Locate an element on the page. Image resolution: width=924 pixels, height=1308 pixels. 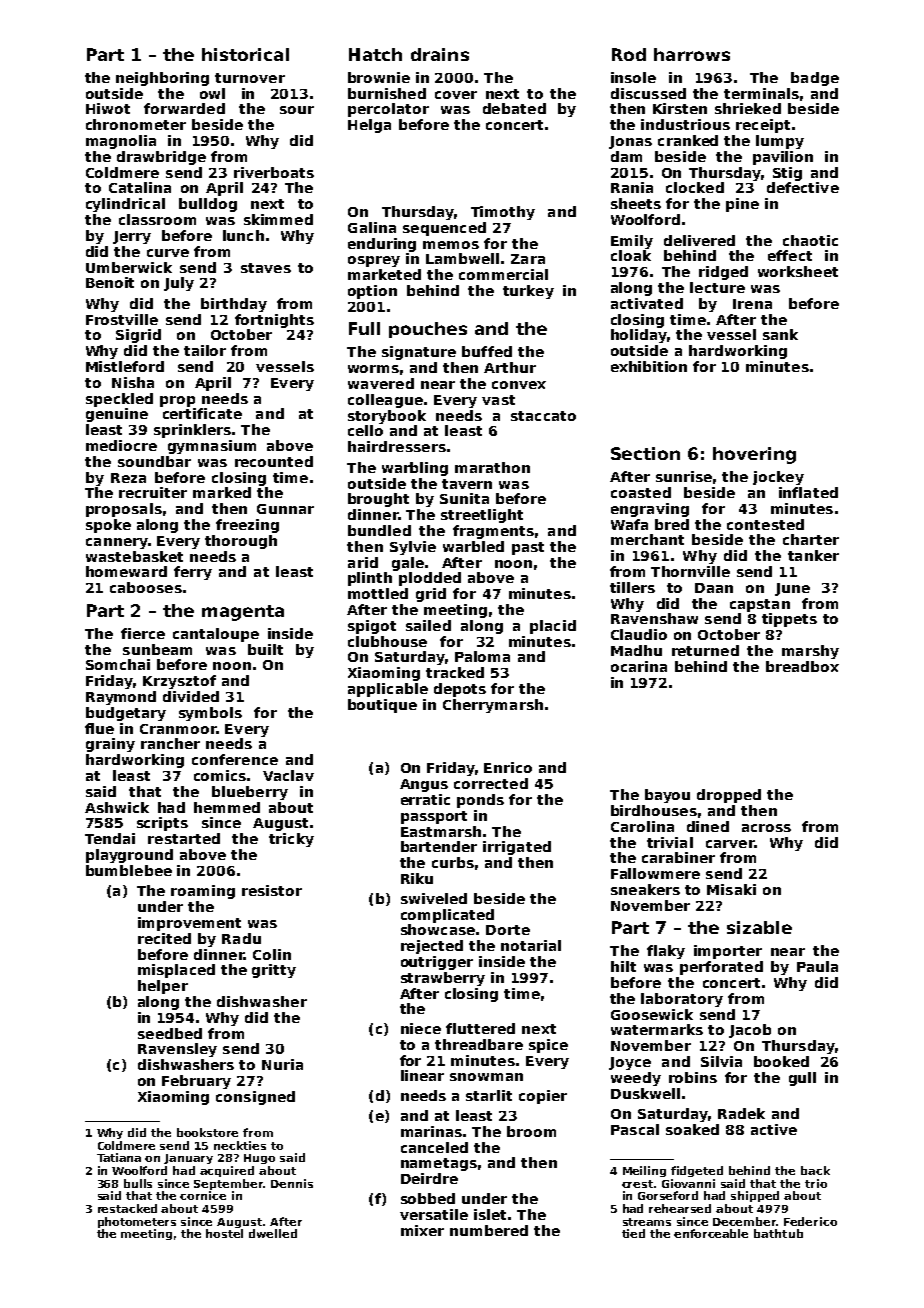
terminals is located at coordinates (761, 93).
